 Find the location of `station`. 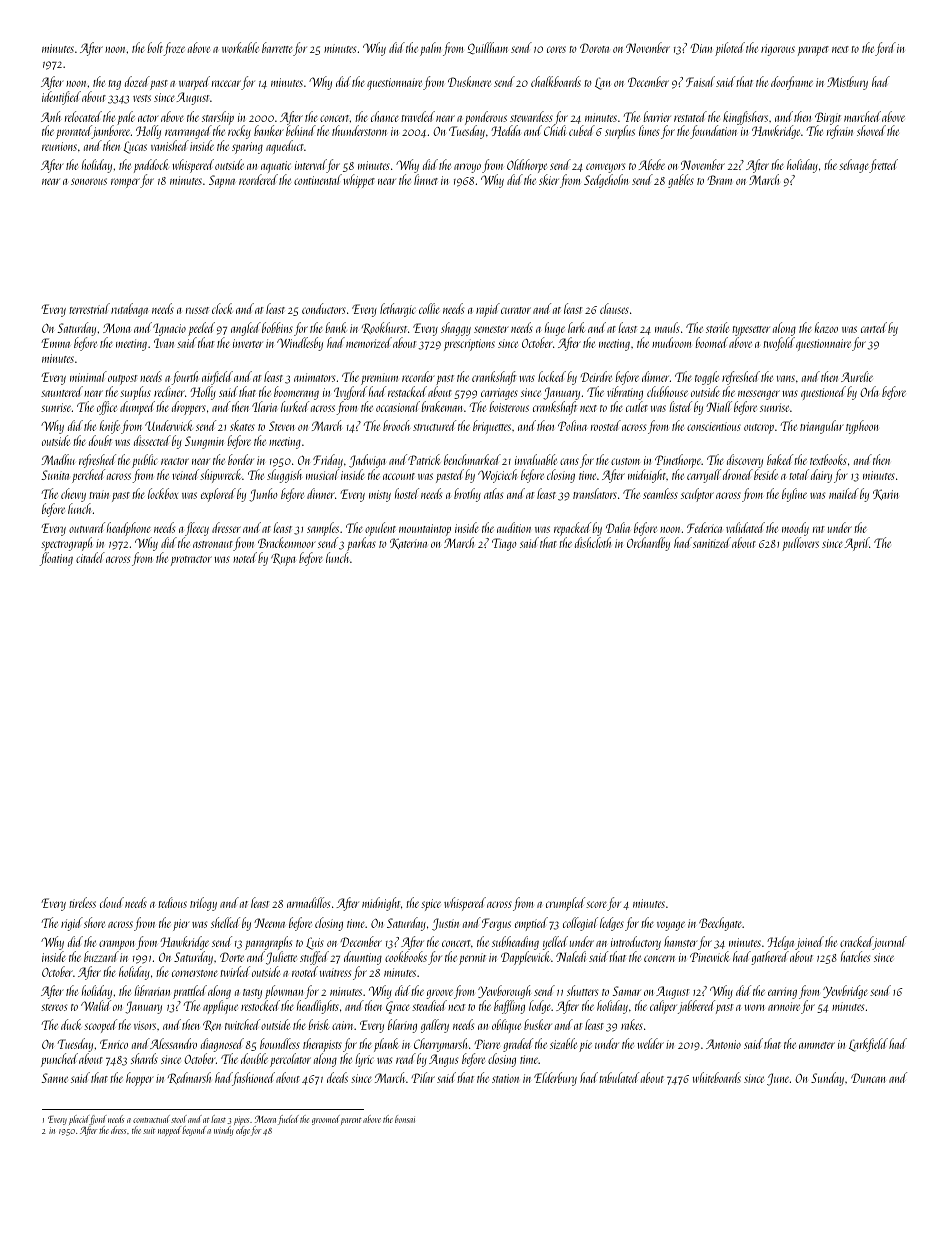

station is located at coordinates (505, 1078).
